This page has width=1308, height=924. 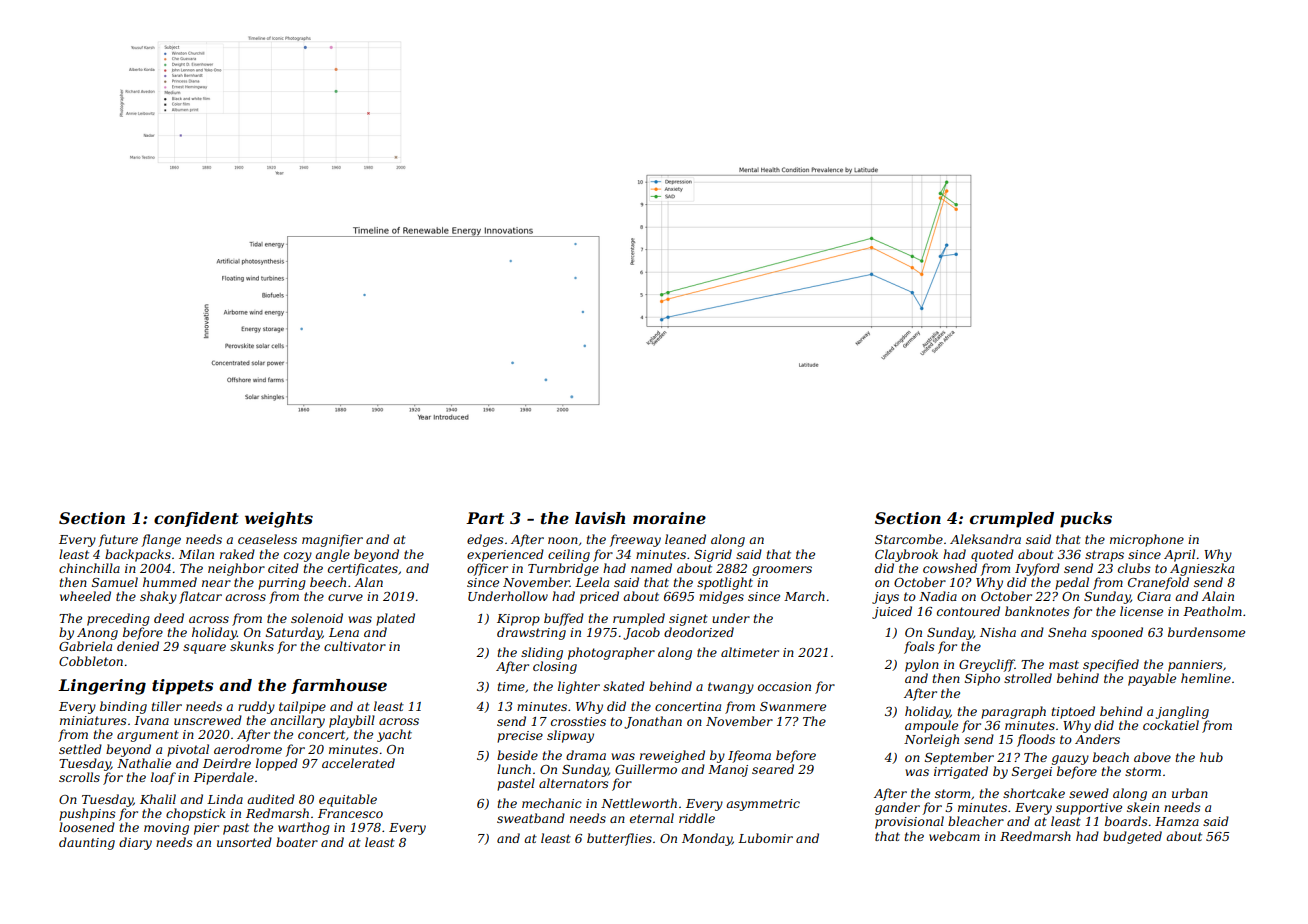 What do you see at coordinates (80, 749) in the page?
I see `settled` at bounding box center [80, 749].
